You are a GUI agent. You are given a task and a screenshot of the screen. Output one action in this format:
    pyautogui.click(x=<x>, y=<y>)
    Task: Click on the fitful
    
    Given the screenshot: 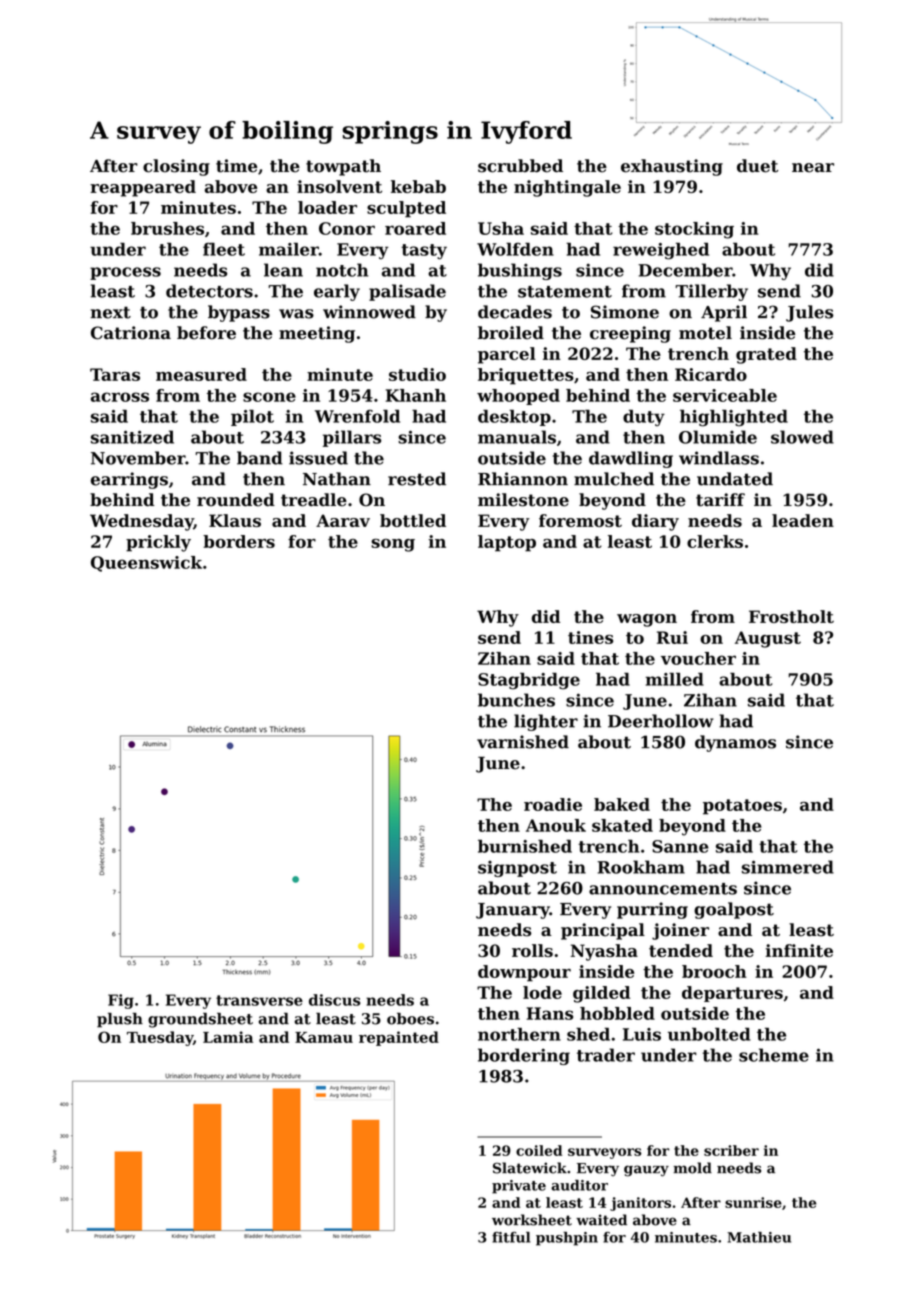 What is the action you would take?
    pyautogui.click(x=511, y=1237)
